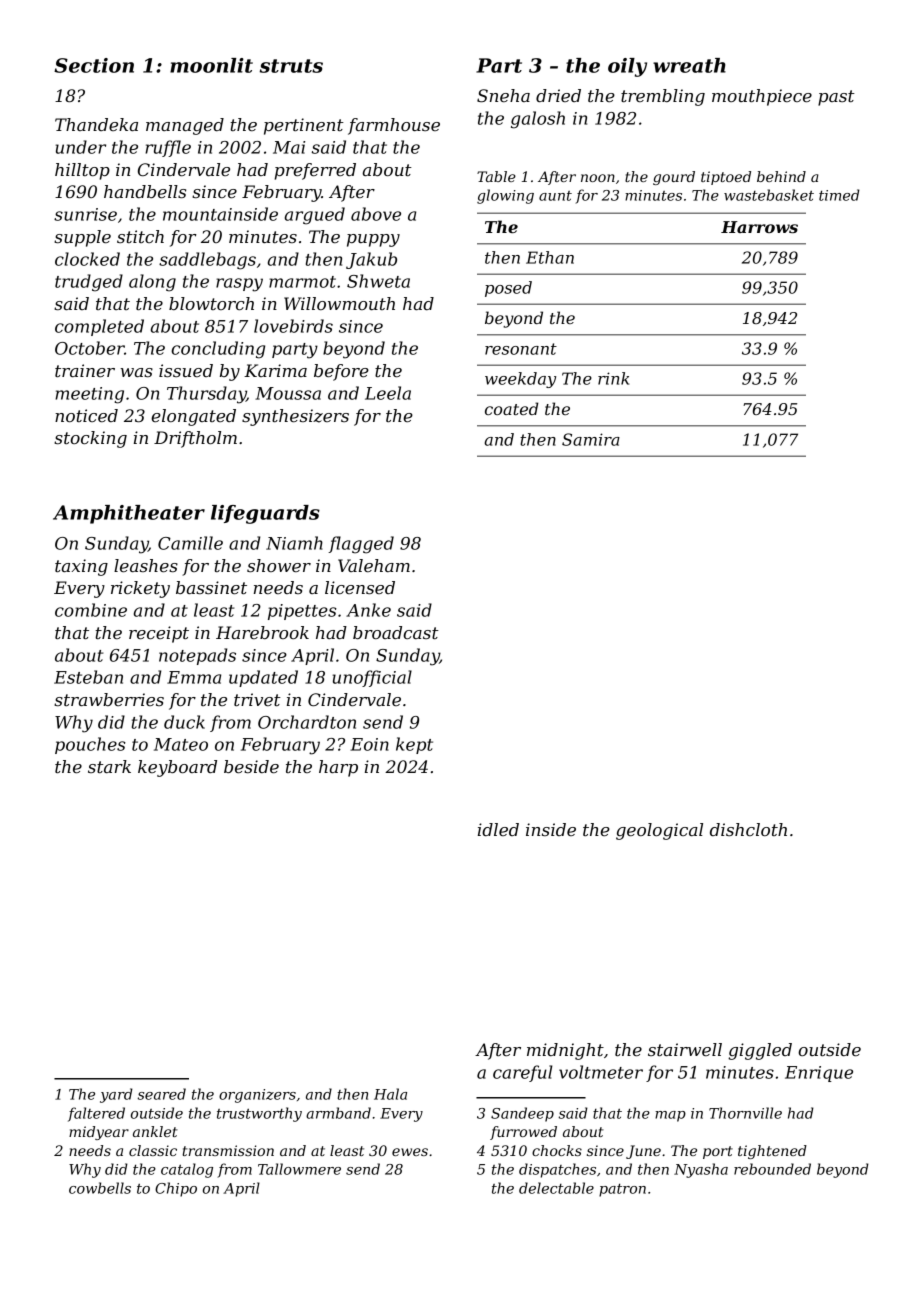  What do you see at coordinates (558, 95) in the page?
I see `dried` at bounding box center [558, 95].
